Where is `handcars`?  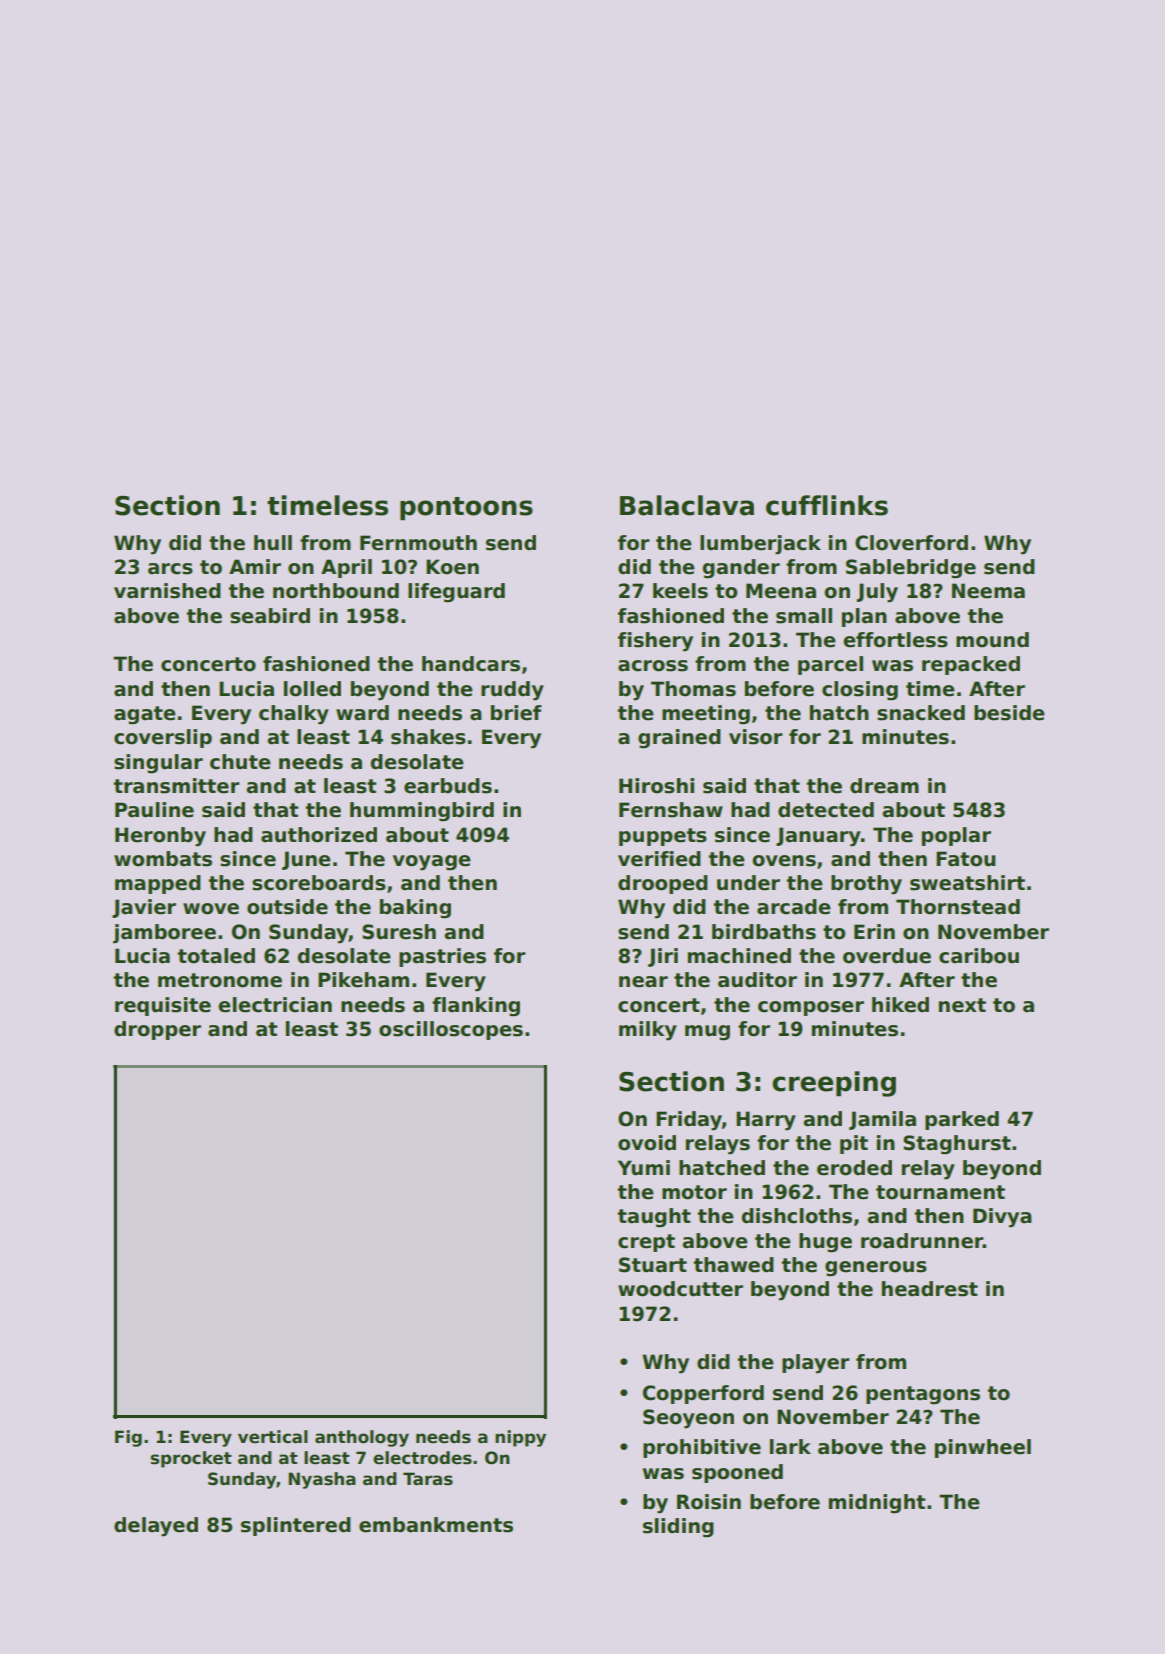
handcars is located at coordinates (471, 664).
